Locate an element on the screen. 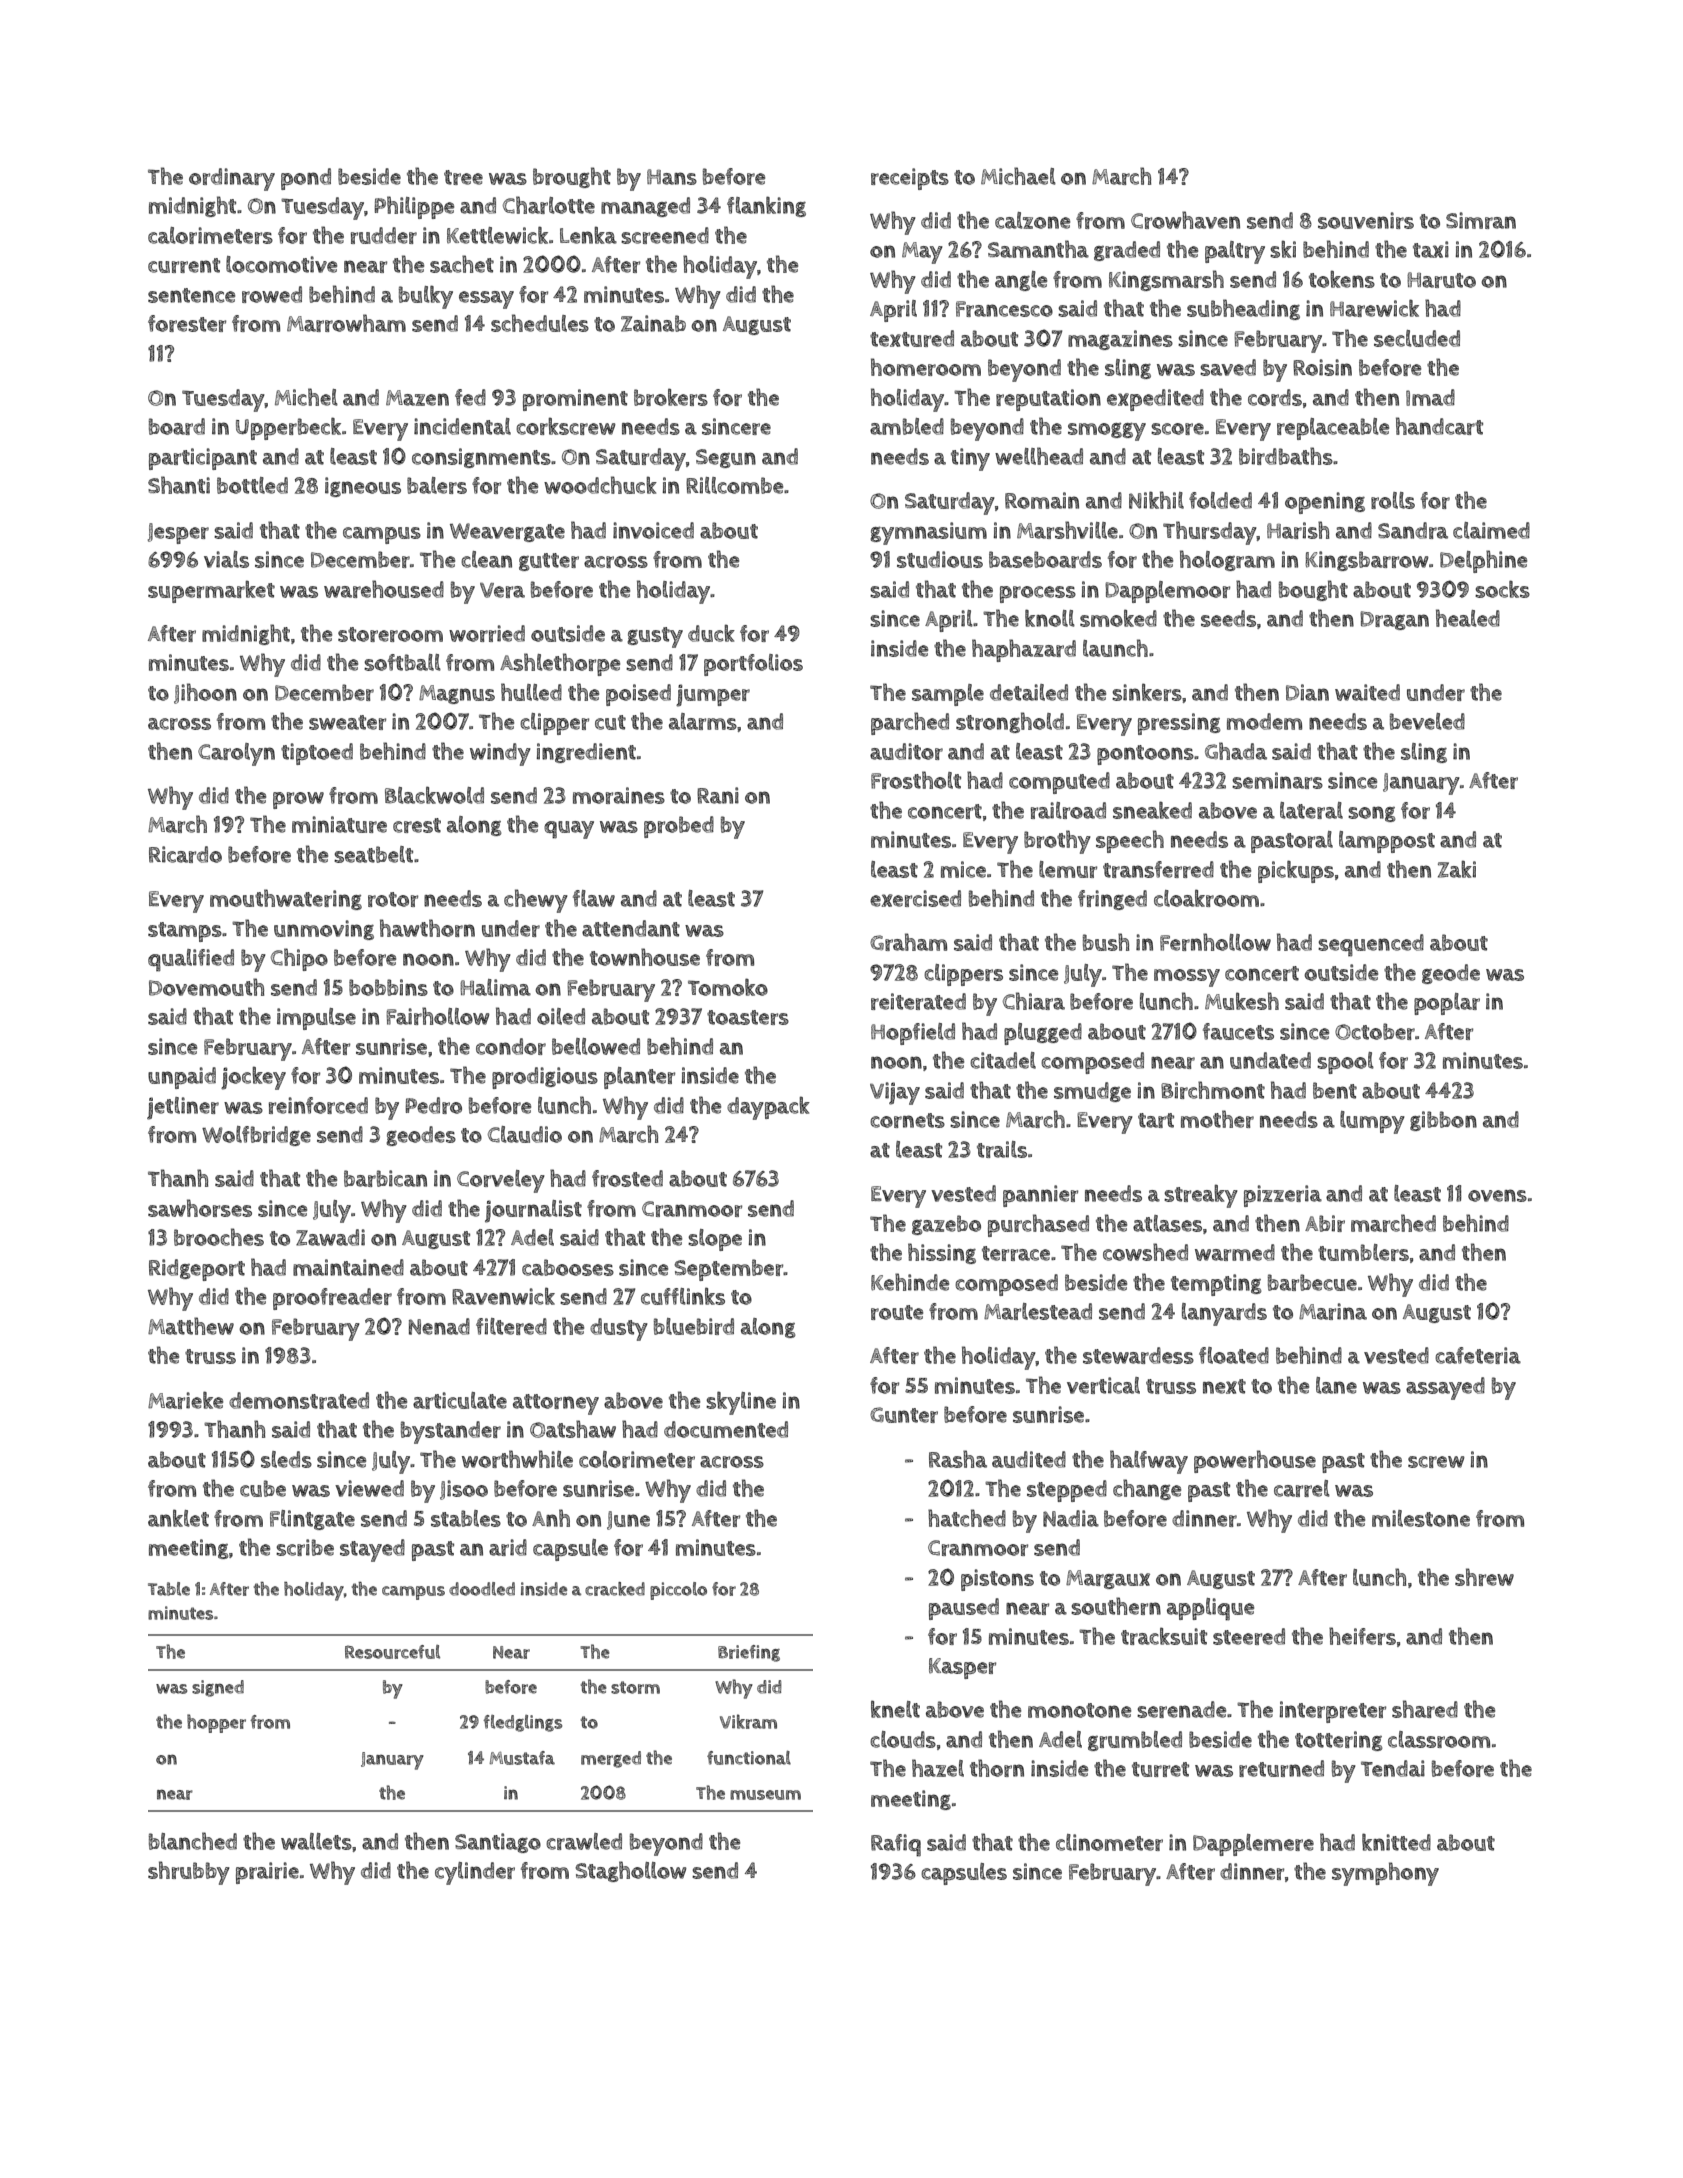  softball is located at coordinates (402, 662).
